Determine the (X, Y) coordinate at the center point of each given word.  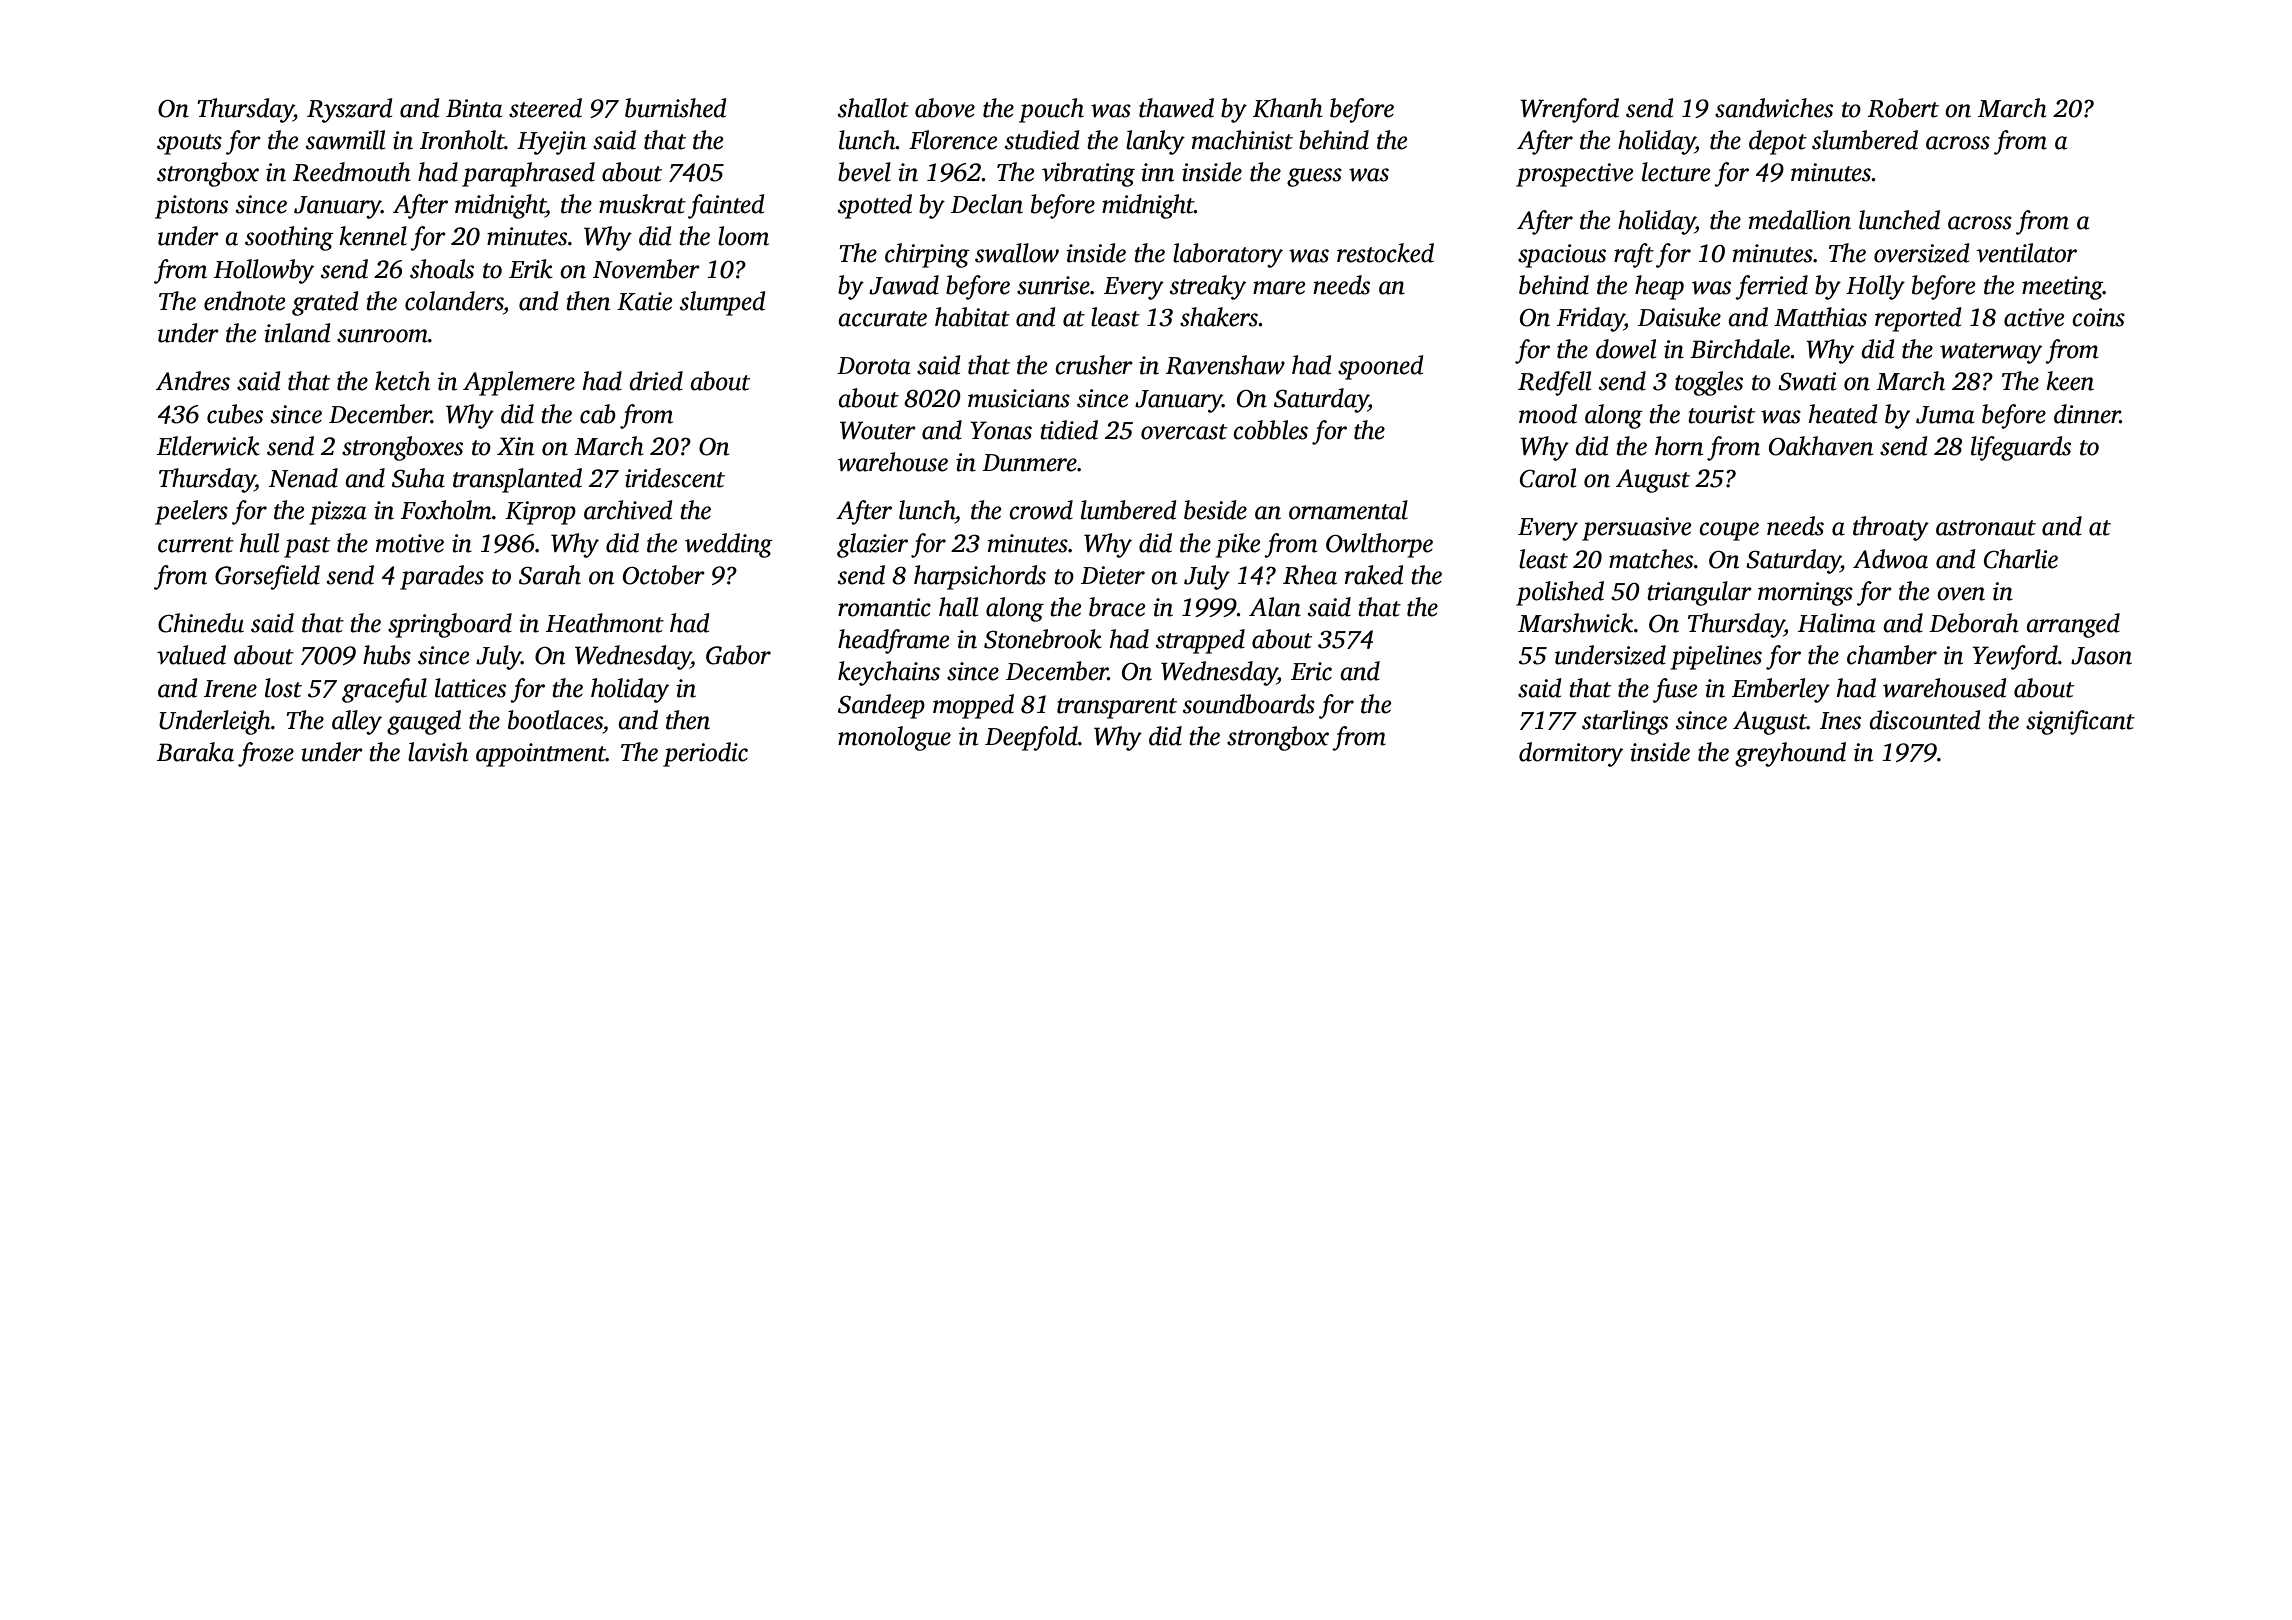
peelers (191, 512)
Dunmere (1029, 463)
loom (743, 236)
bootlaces (555, 720)
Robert (1903, 108)
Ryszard (349, 110)
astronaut (1986, 528)
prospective (1574, 175)
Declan (987, 204)
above (945, 108)
